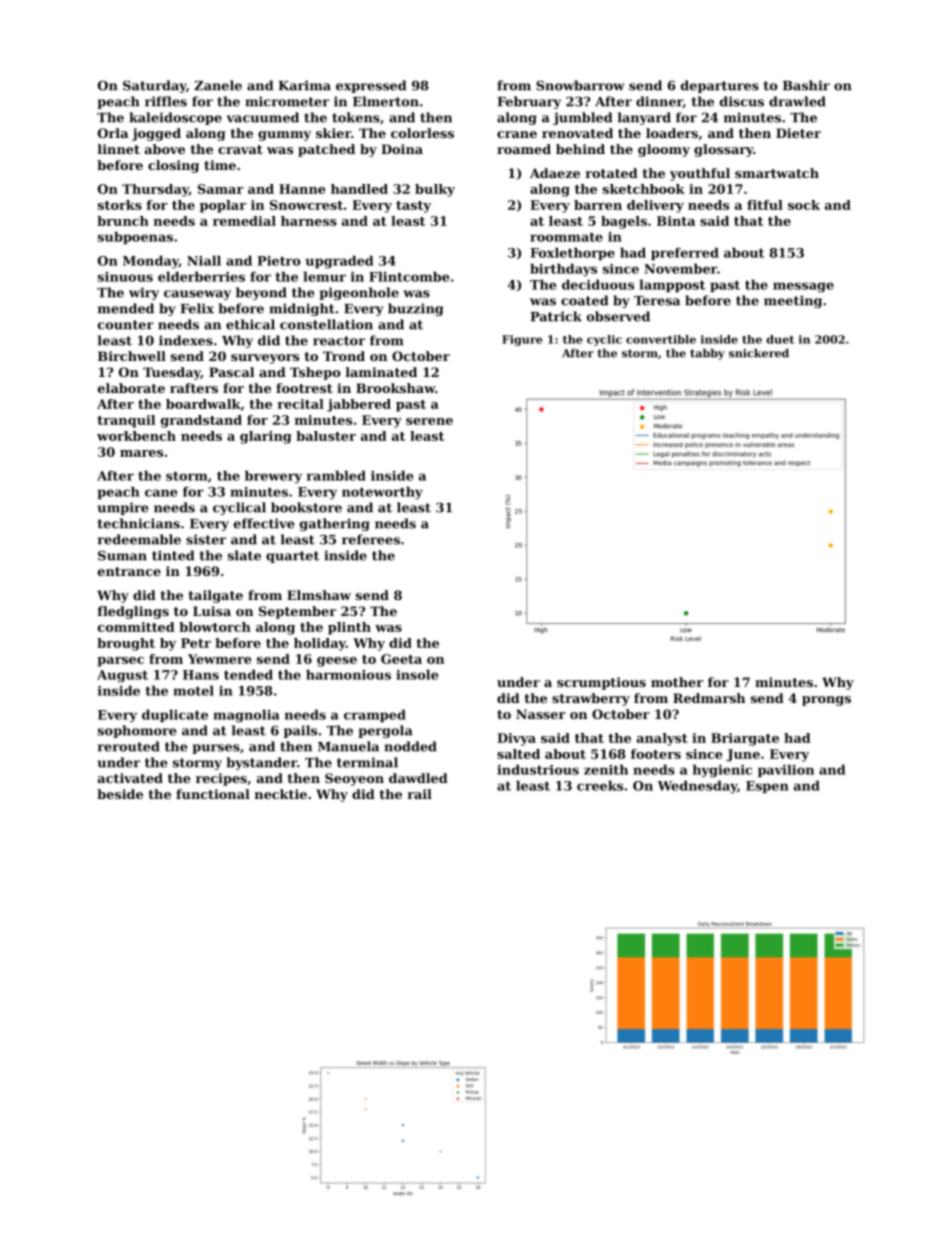  What do you see at coordinates (292, 557) in the screenshot?
I see `quartet` at bounding box center [292, 557].
